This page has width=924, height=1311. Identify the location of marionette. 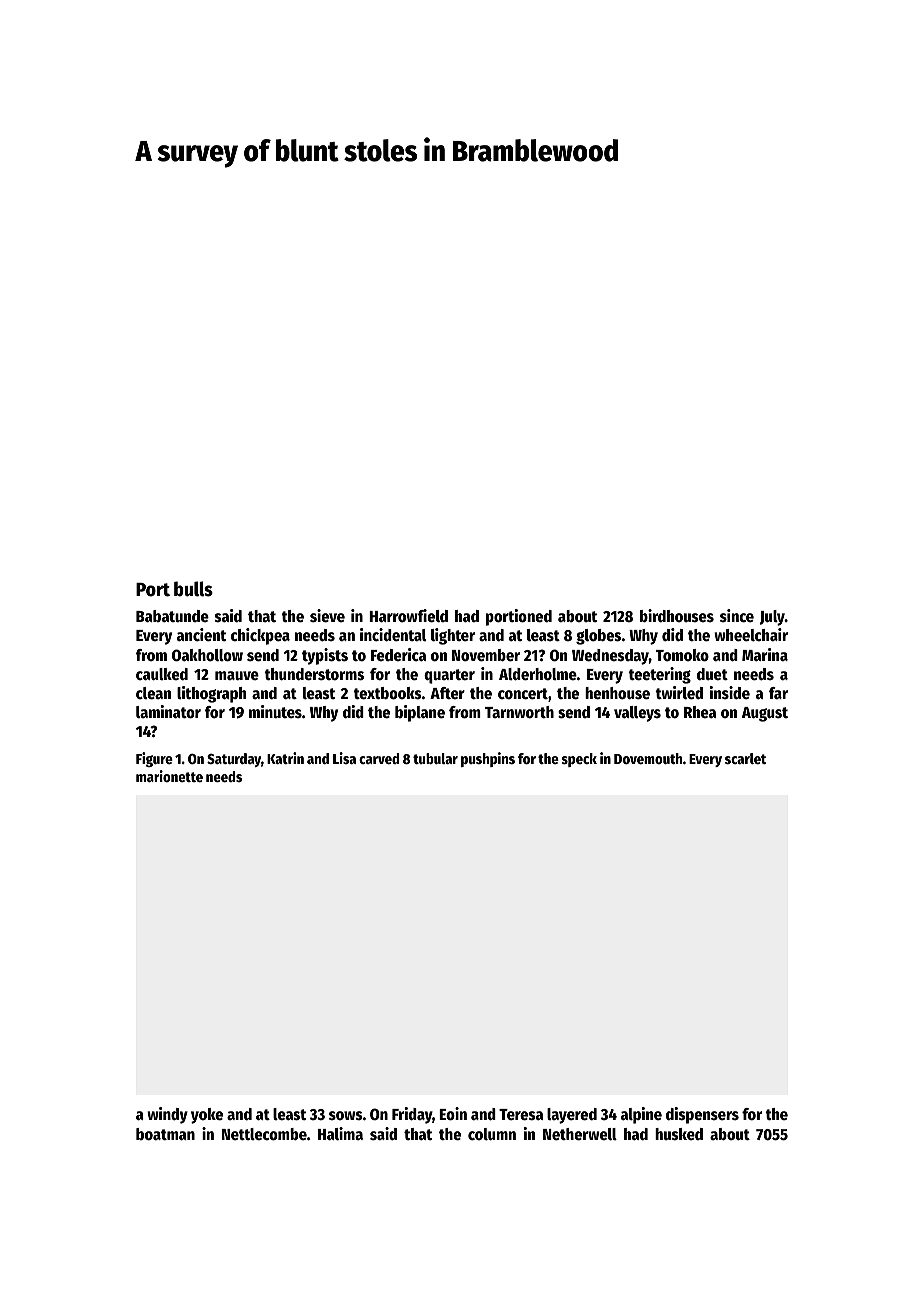
(169, 776).
